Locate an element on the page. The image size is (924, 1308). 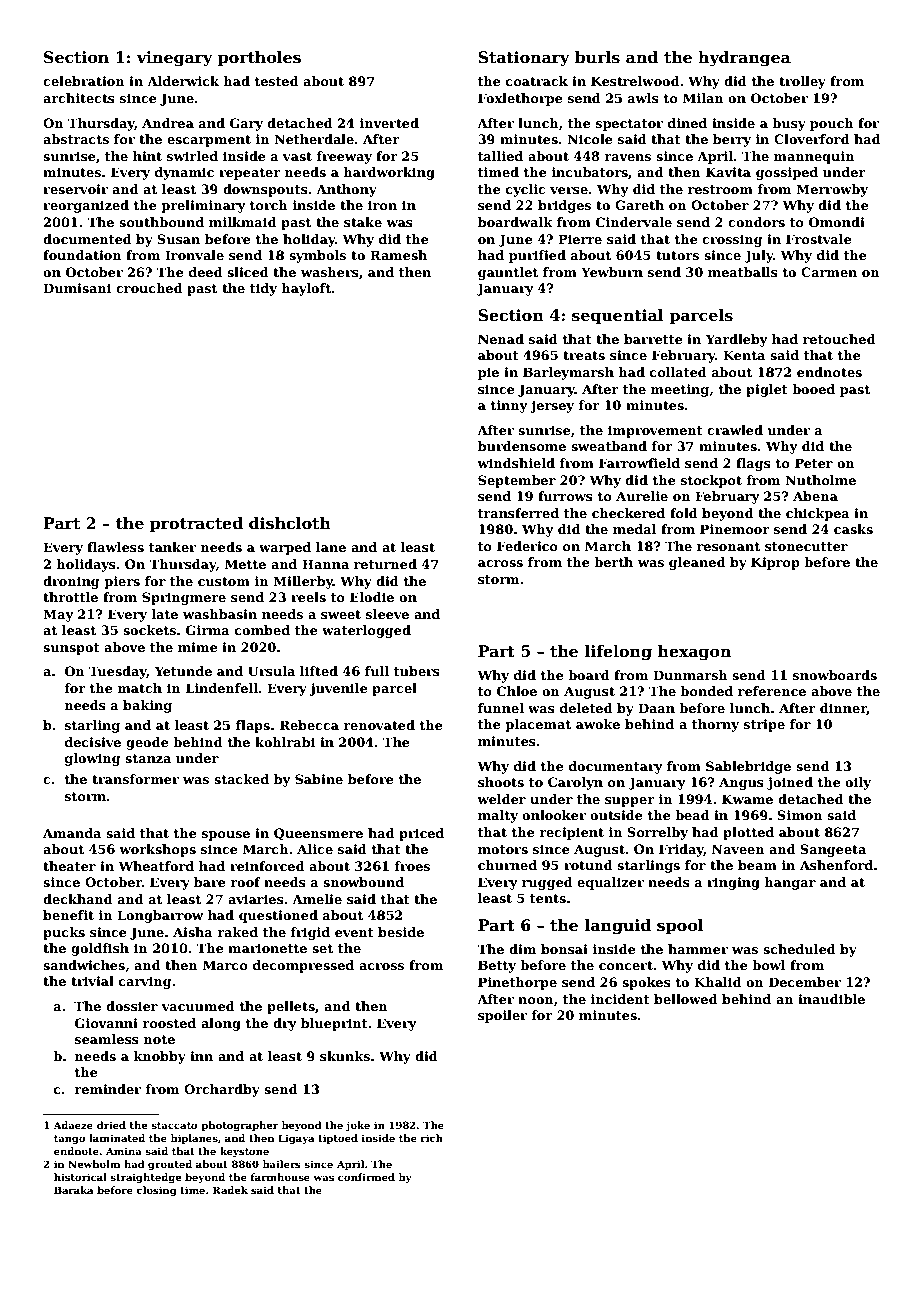
stake is located at coordinates (363, 222).
